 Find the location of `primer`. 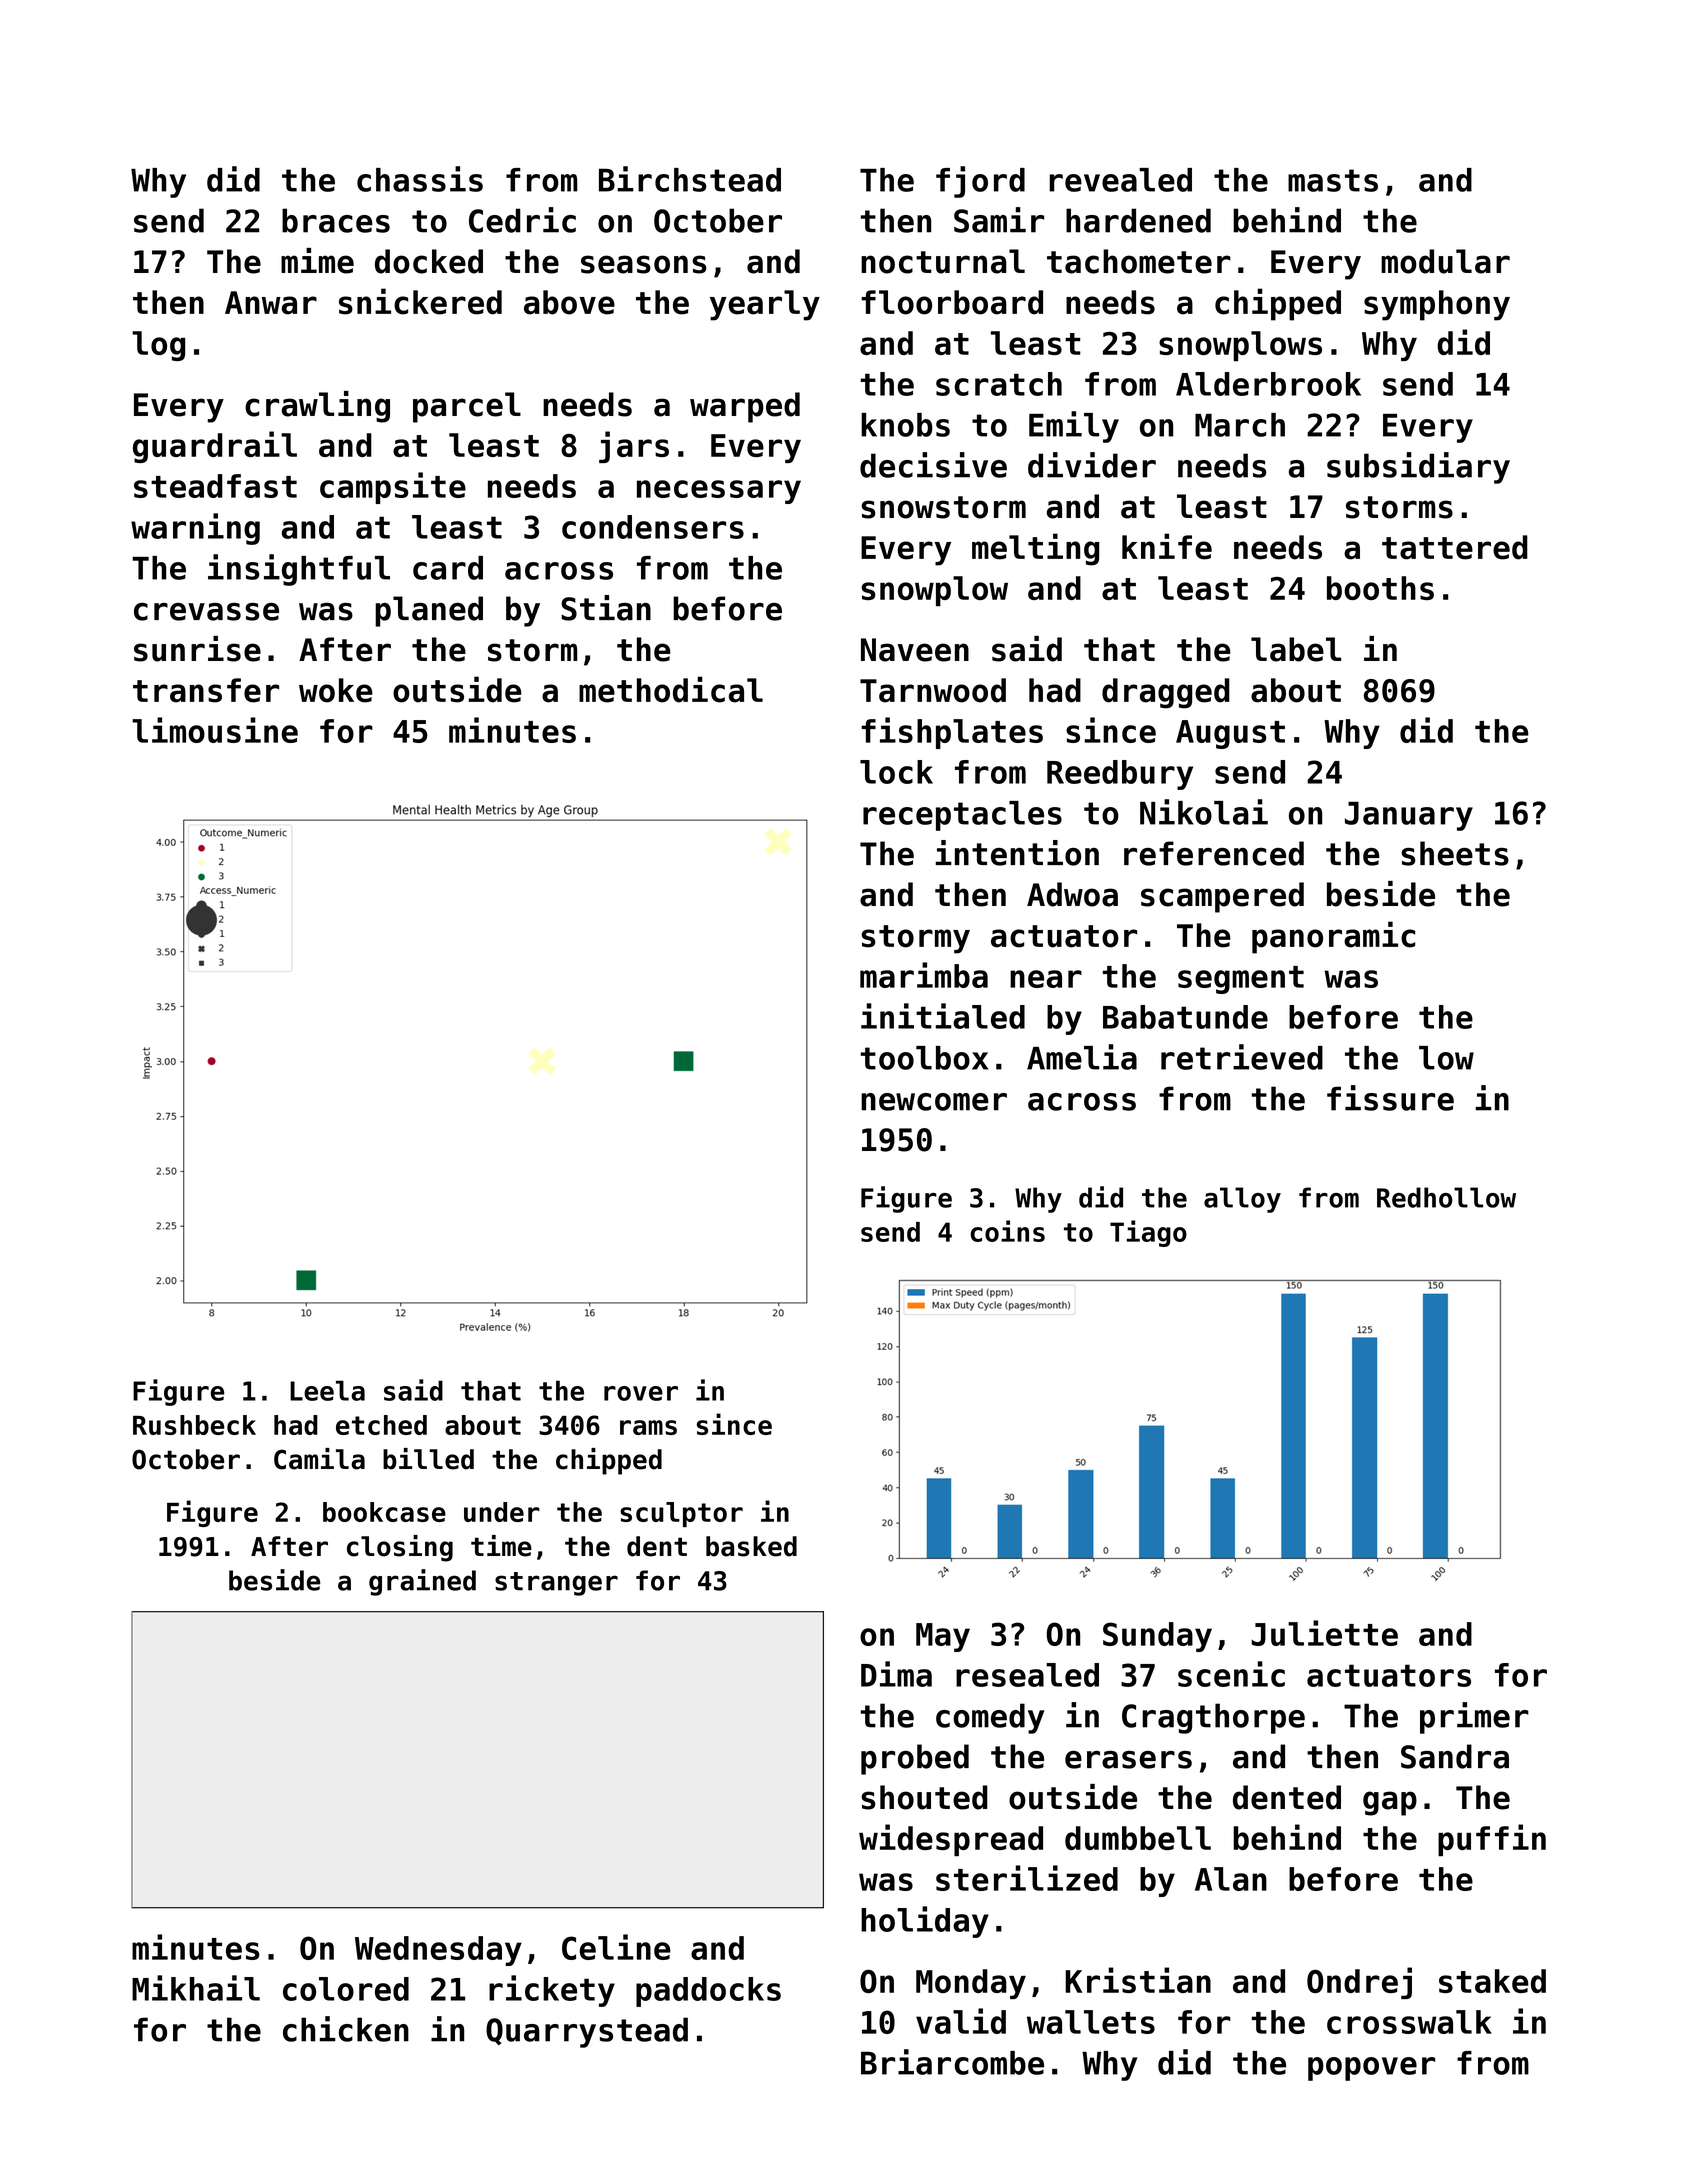

primer is located at coordinates (1474, 1718).
